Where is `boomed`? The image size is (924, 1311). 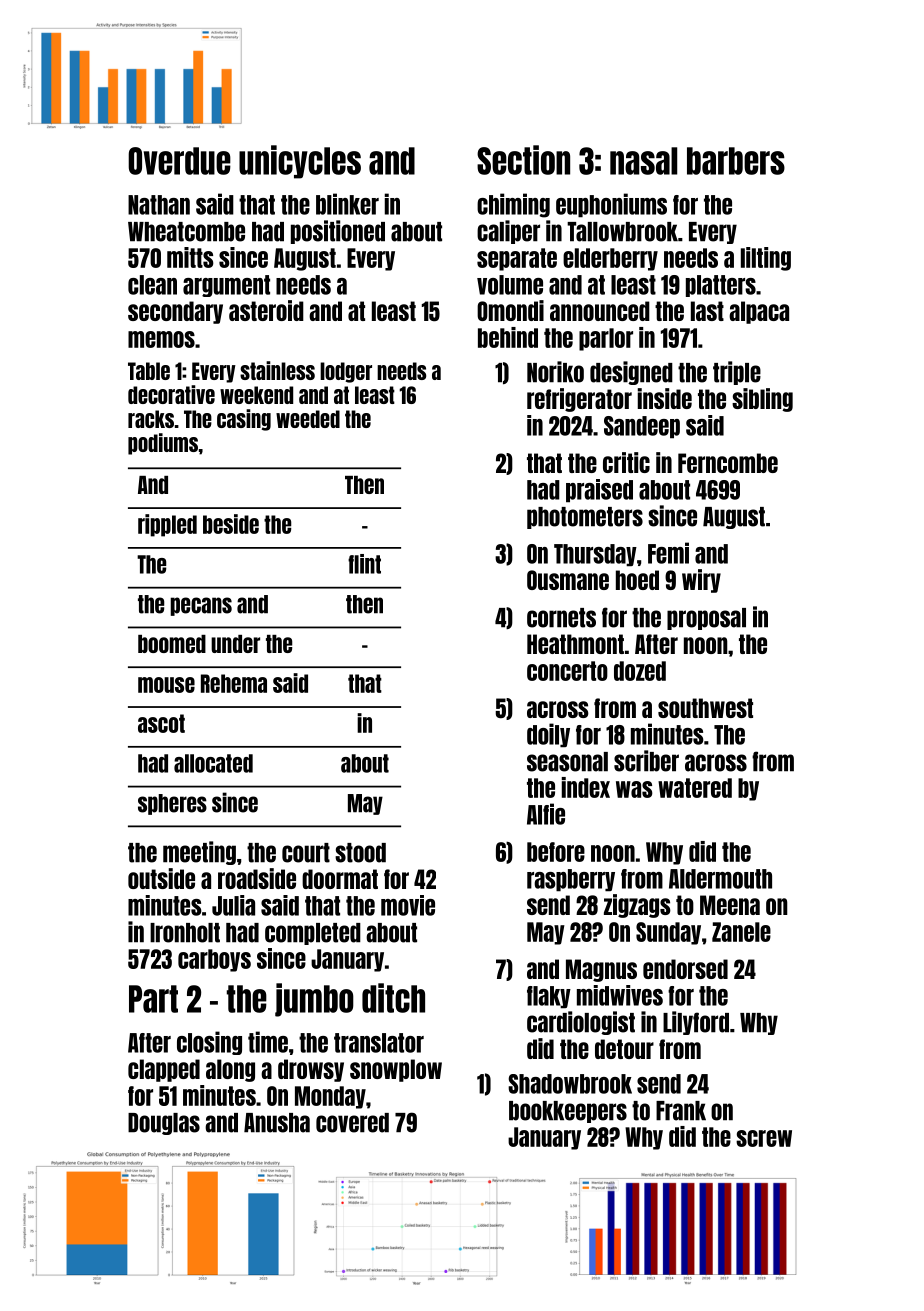 boomed is located at coordinates (172, 644).
